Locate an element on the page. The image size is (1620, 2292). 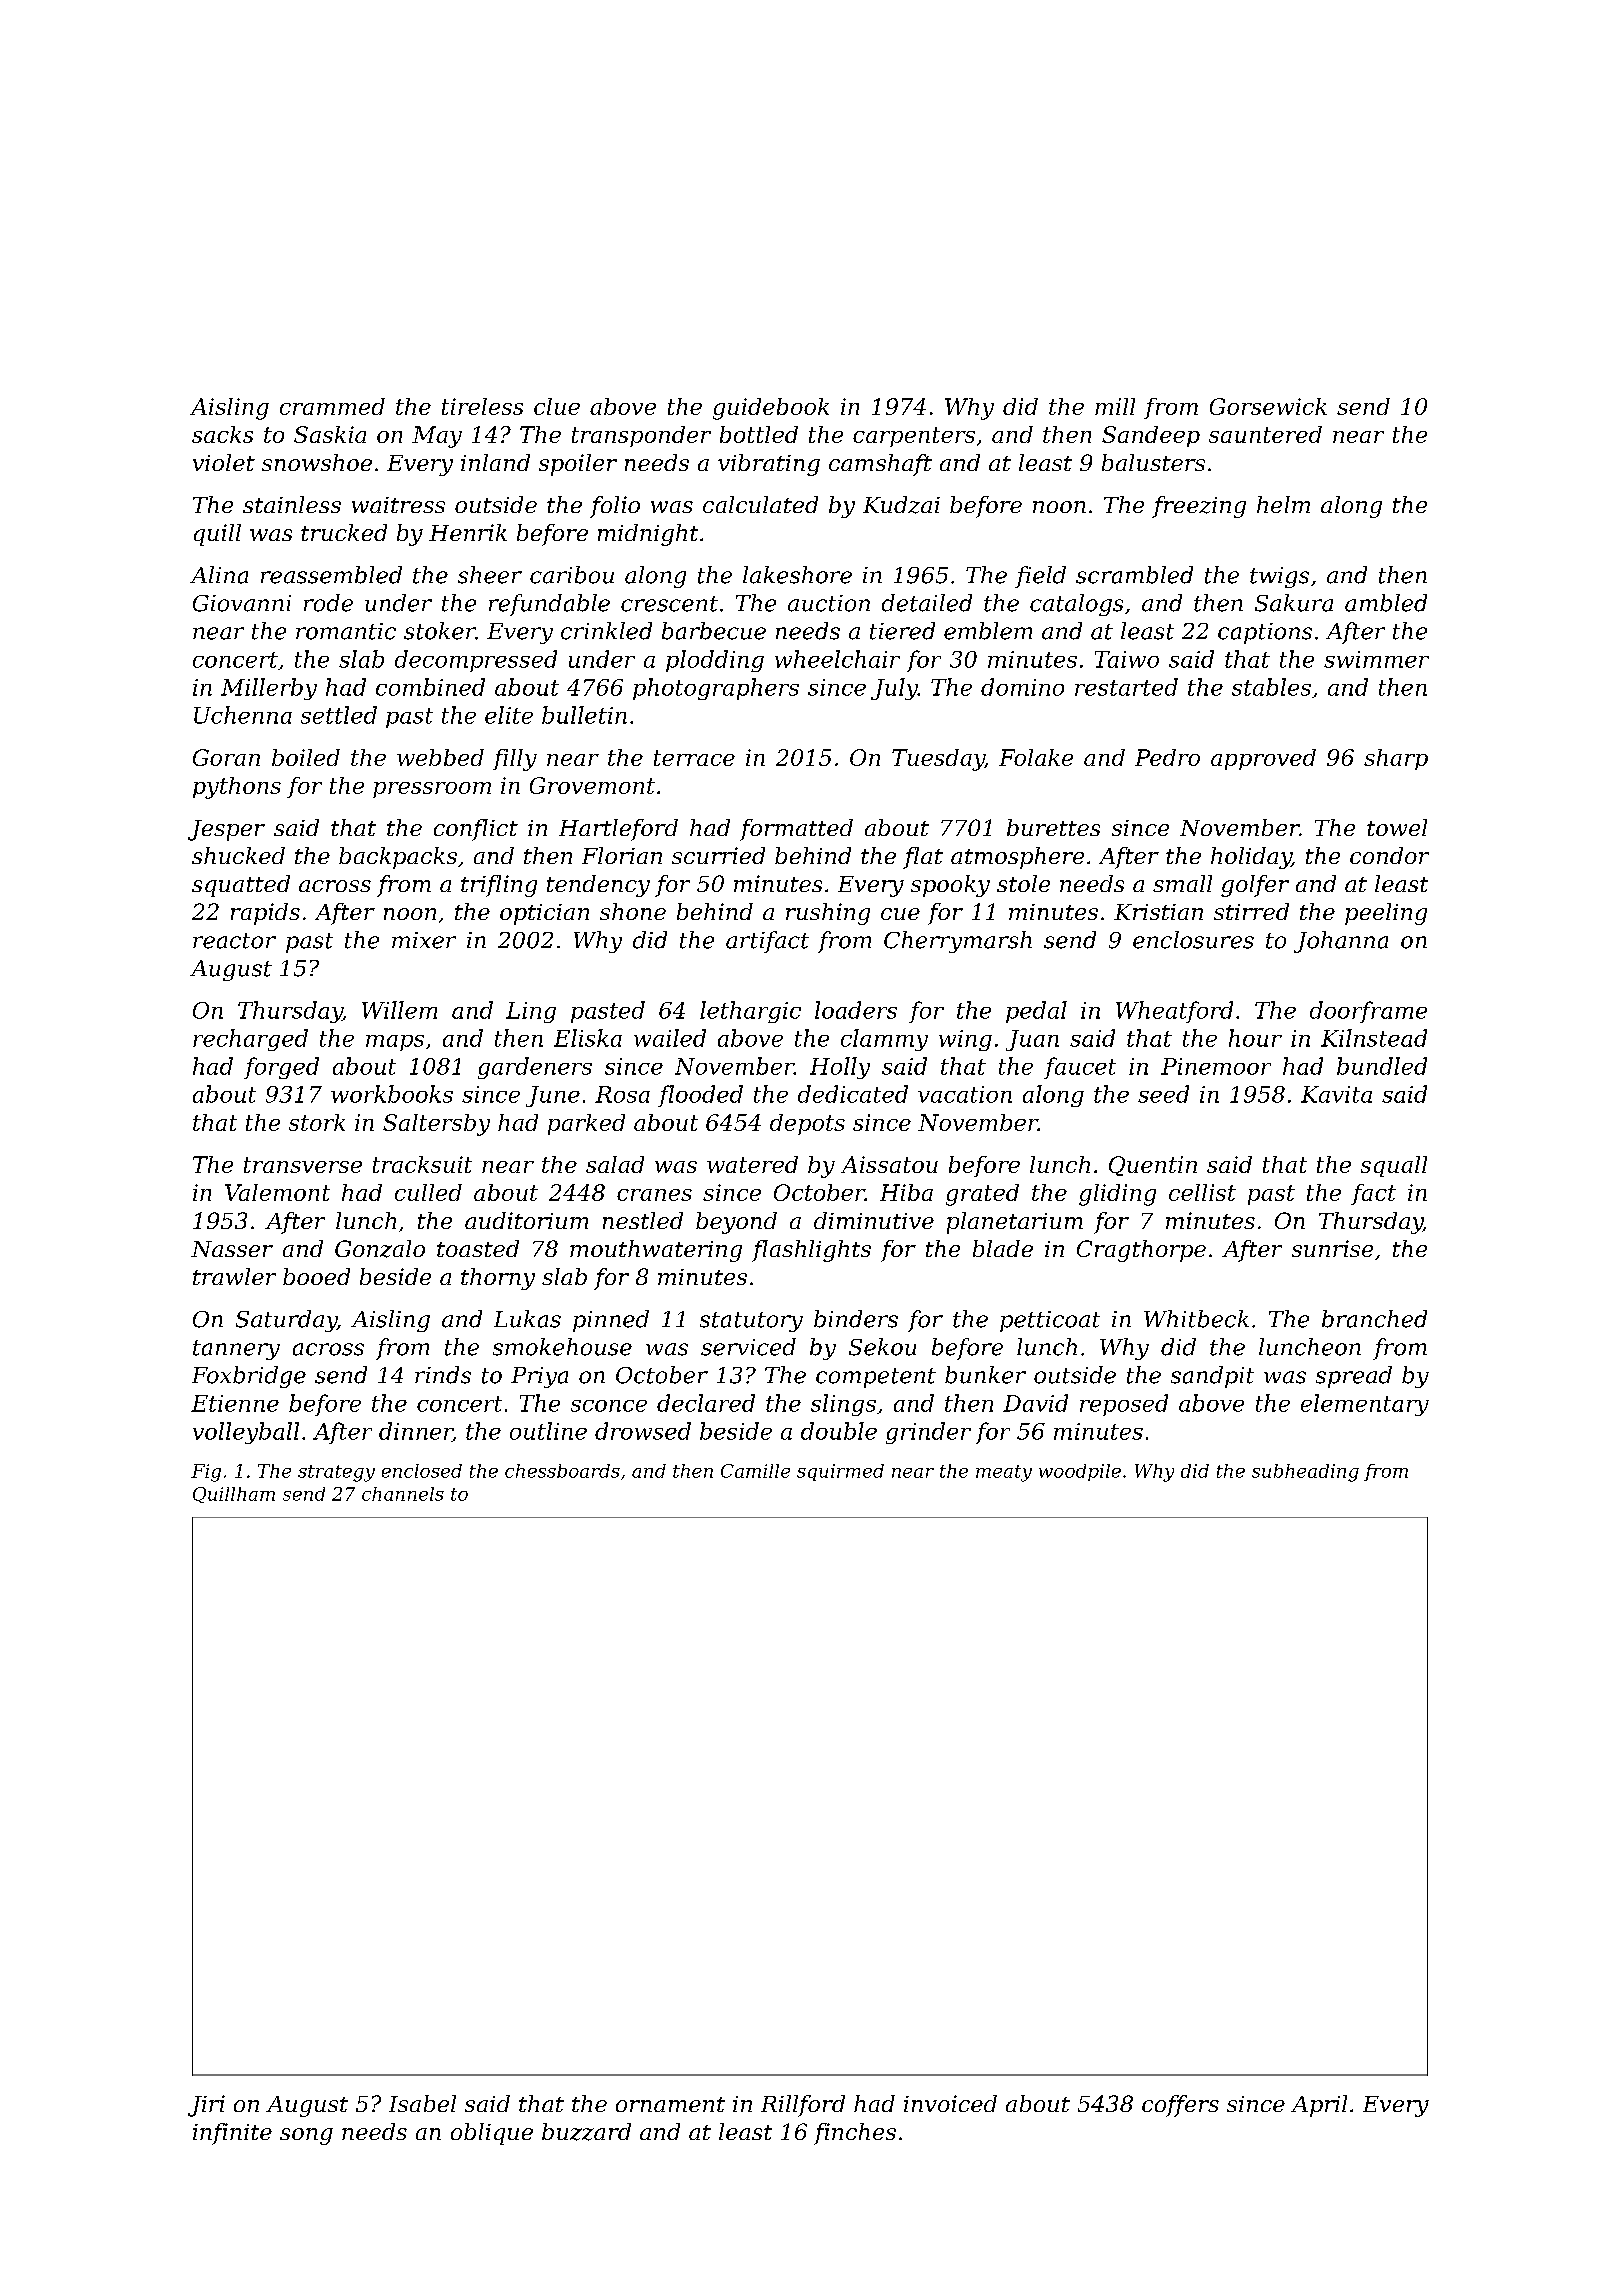
carpenters is located at coordinates (914, 437).
